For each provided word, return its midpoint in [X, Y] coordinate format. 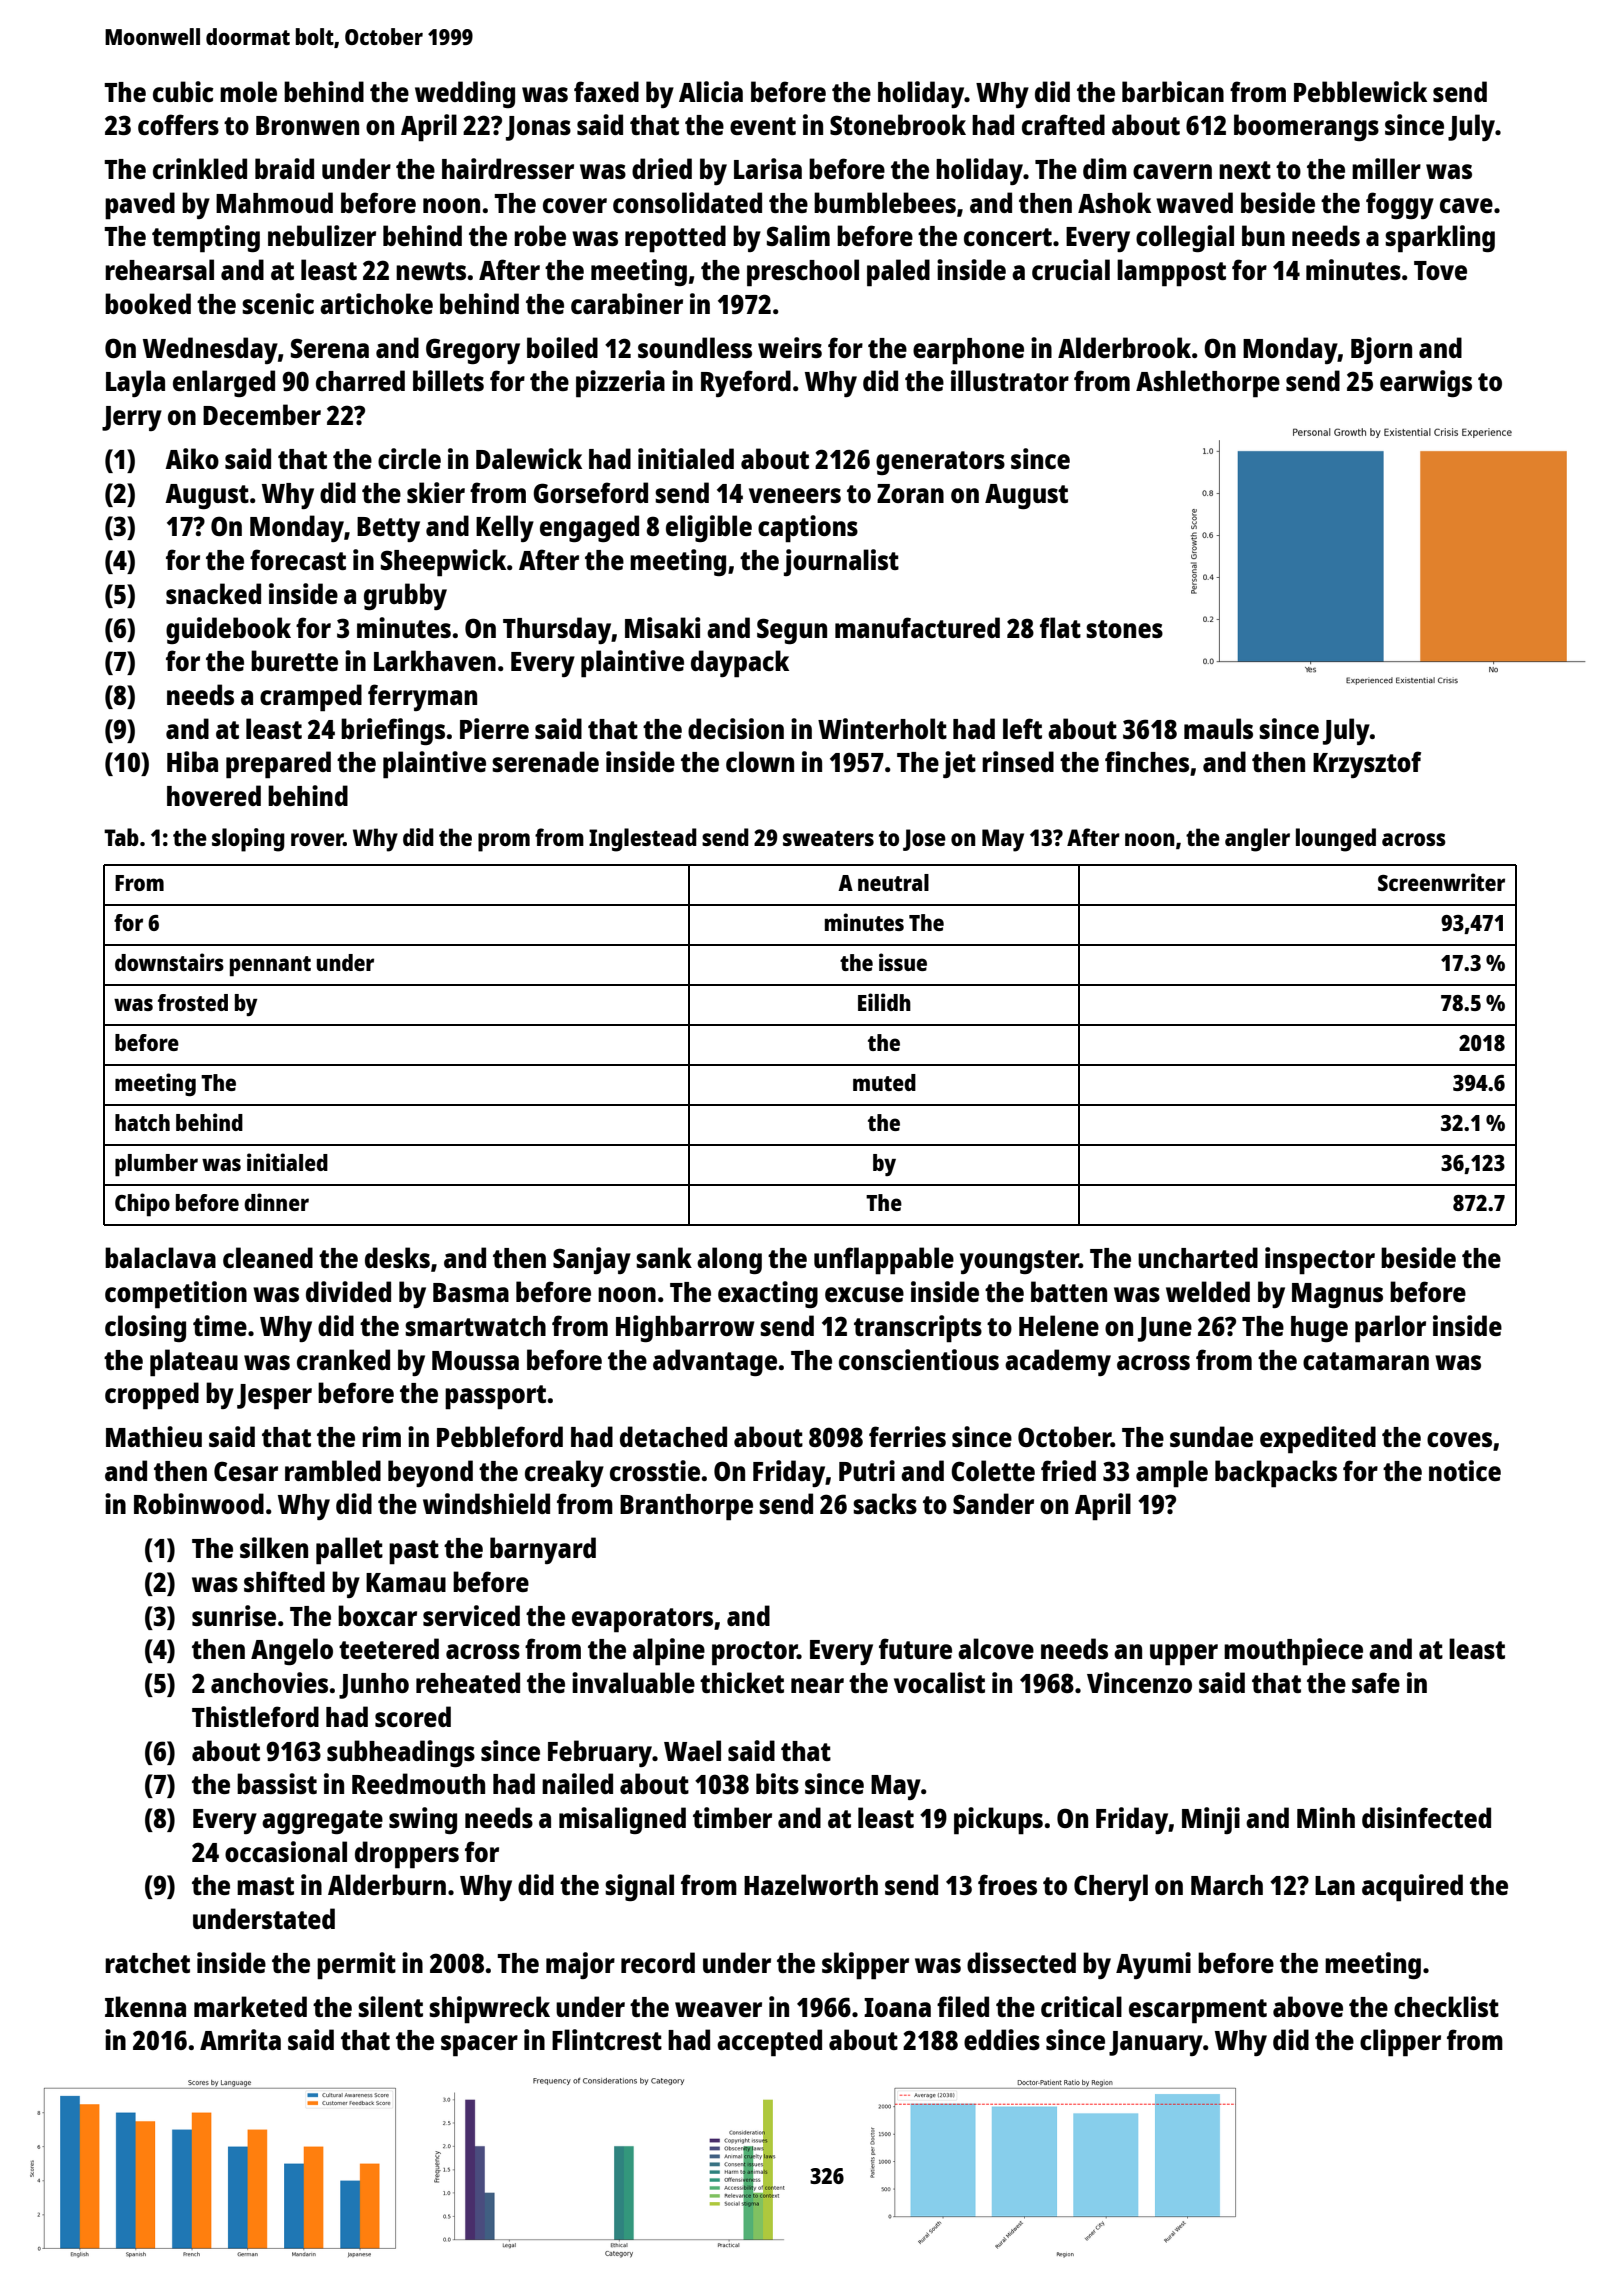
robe [540, 235]
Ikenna [145, 2006]
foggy [1400, 205]
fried [1068, 1470]
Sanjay [592, 1260]
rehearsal [159, 269]
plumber [156, 1165]
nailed [577, 1783]
